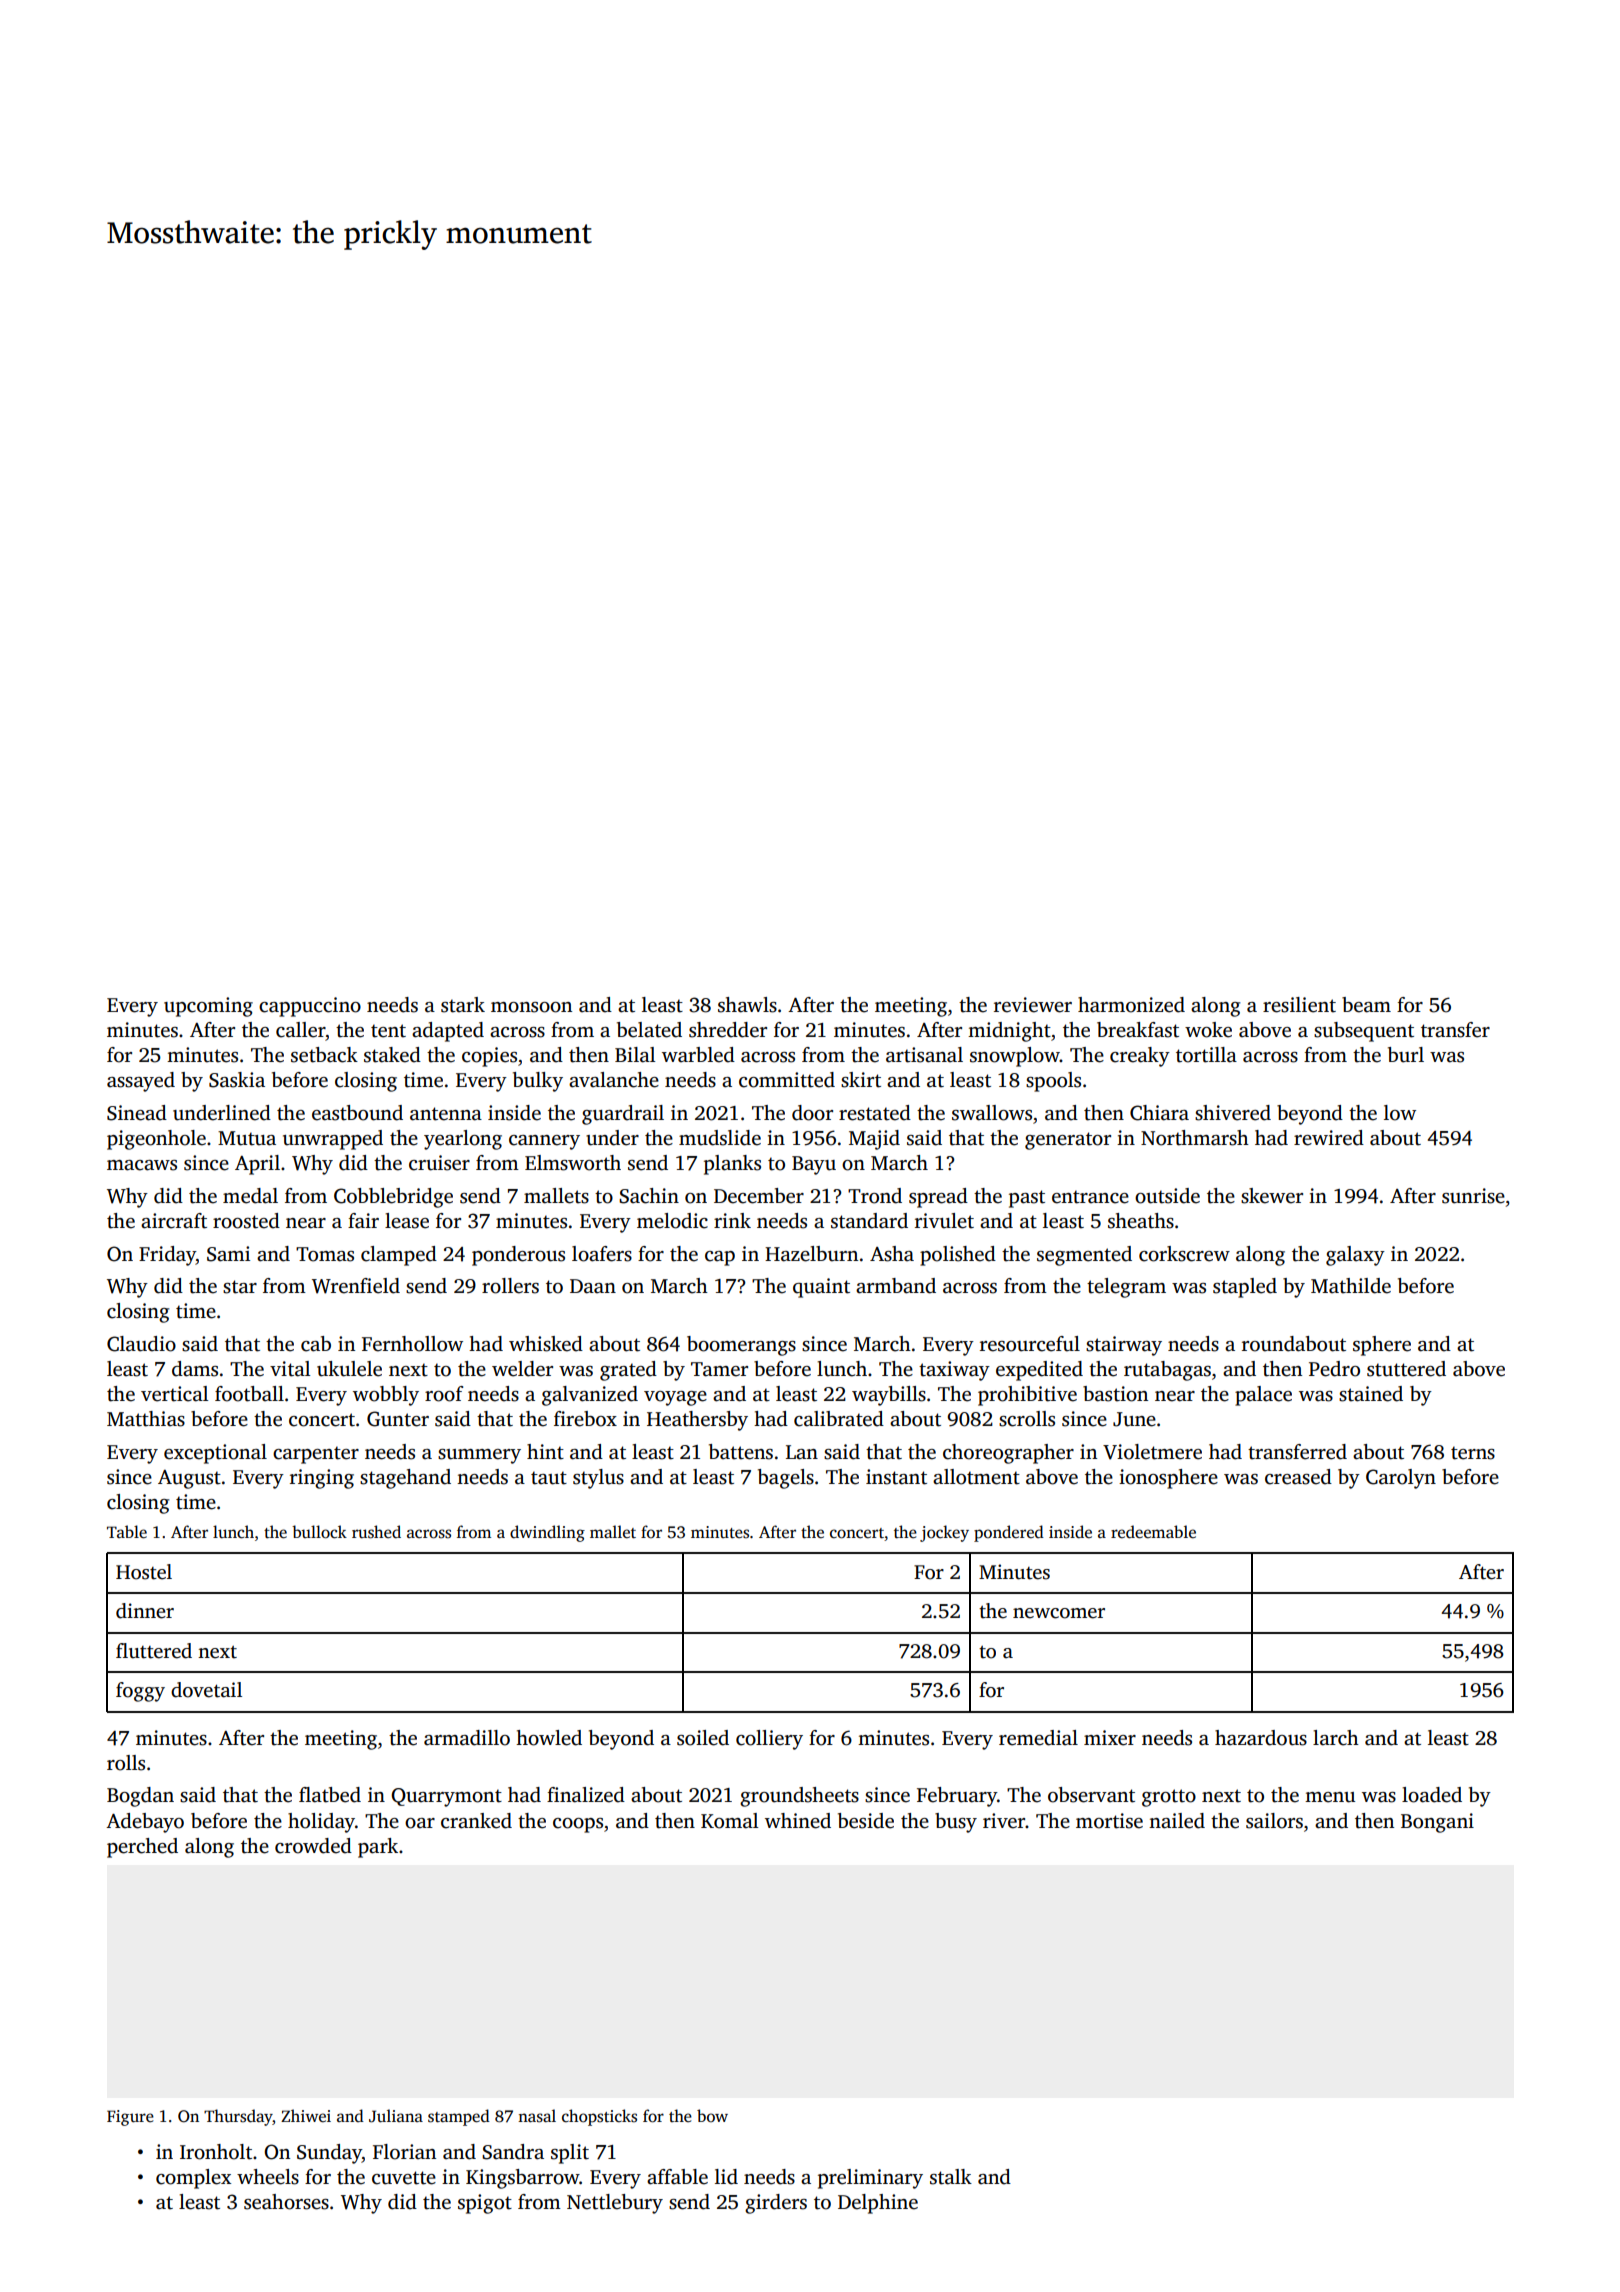 The width and height of the screenshot is (1620, 2292). Describe the element at coordinates (878, 2204) in the screenshot. I see `Delphine` at that location.
